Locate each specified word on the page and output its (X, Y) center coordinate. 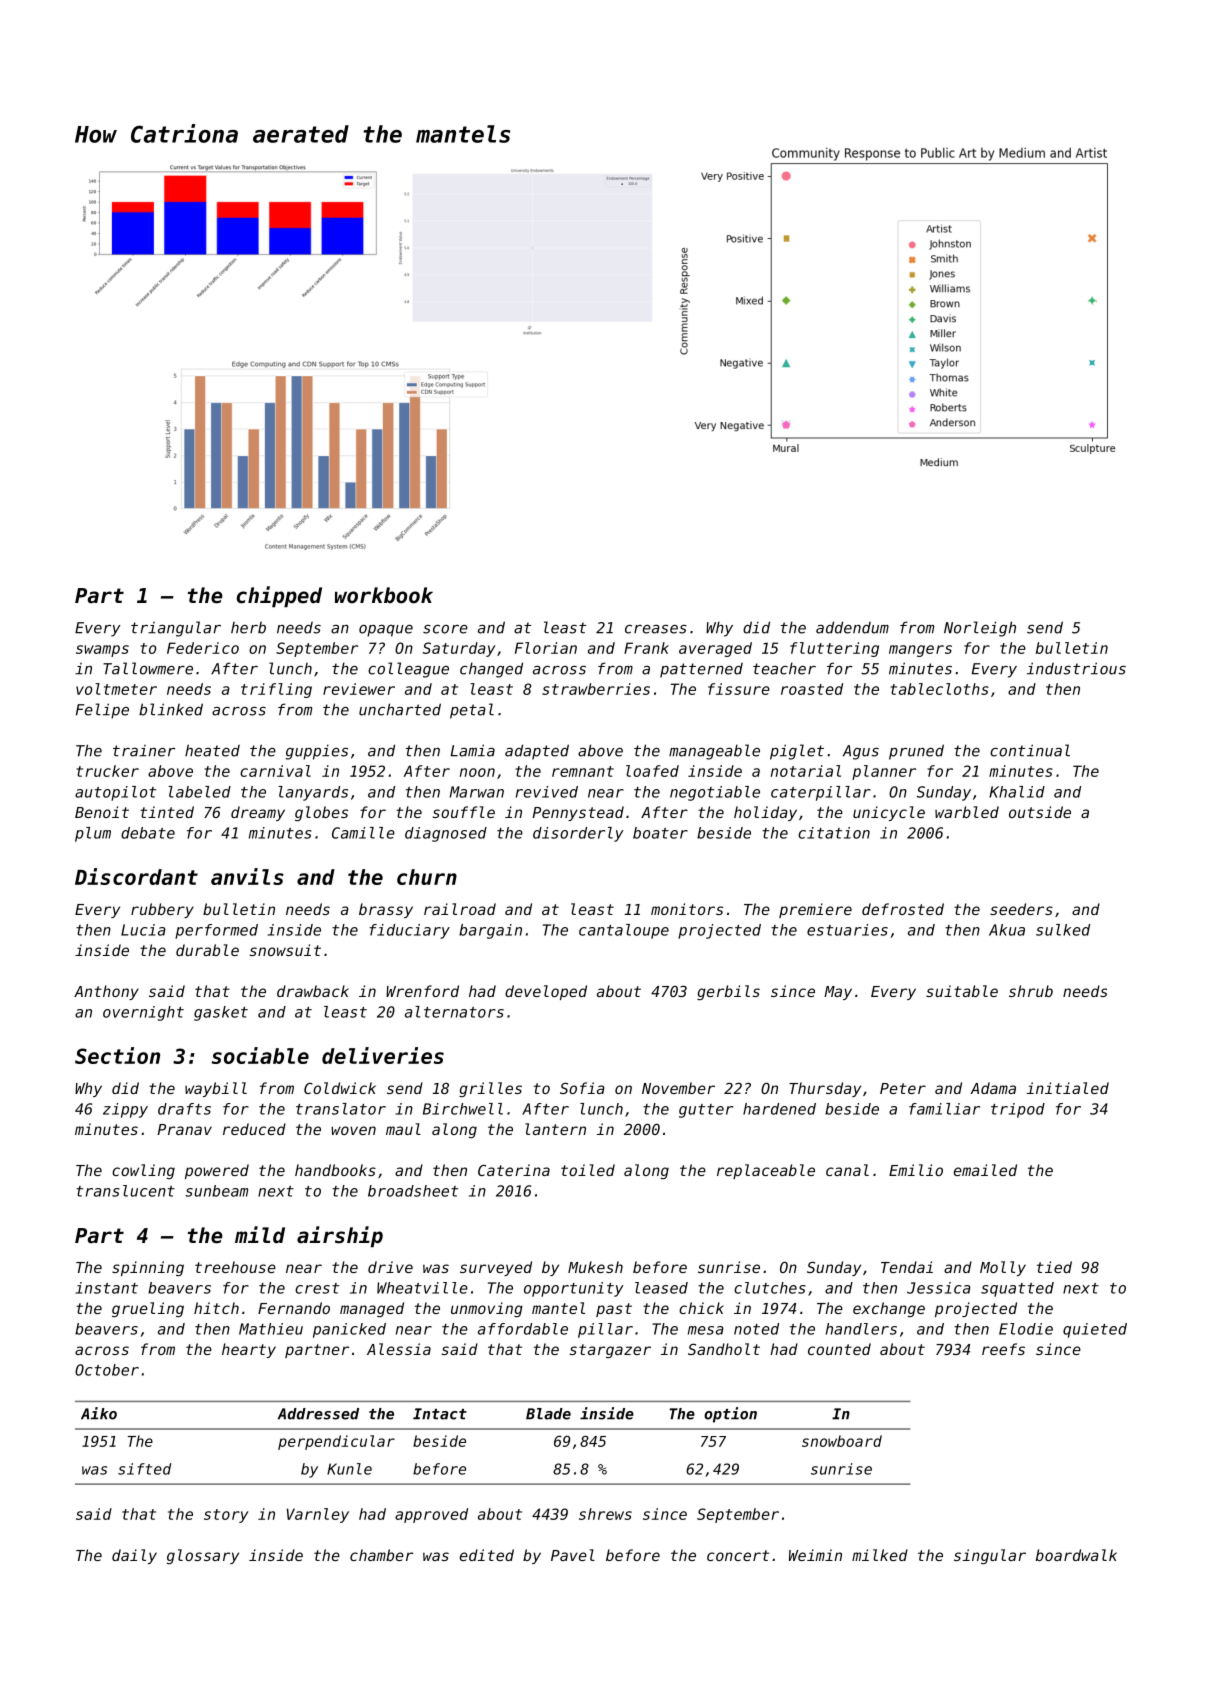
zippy (125, 1110)
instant (107, 1288)
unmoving (487, 1309)
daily (134, 1556)
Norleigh (980, 629)
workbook (384, 595)
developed (546, 992)
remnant (583, 771)
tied (1054, 1267)
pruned (916, 752)
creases (656, 629)
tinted (167, 812)
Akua (1007, 930)
